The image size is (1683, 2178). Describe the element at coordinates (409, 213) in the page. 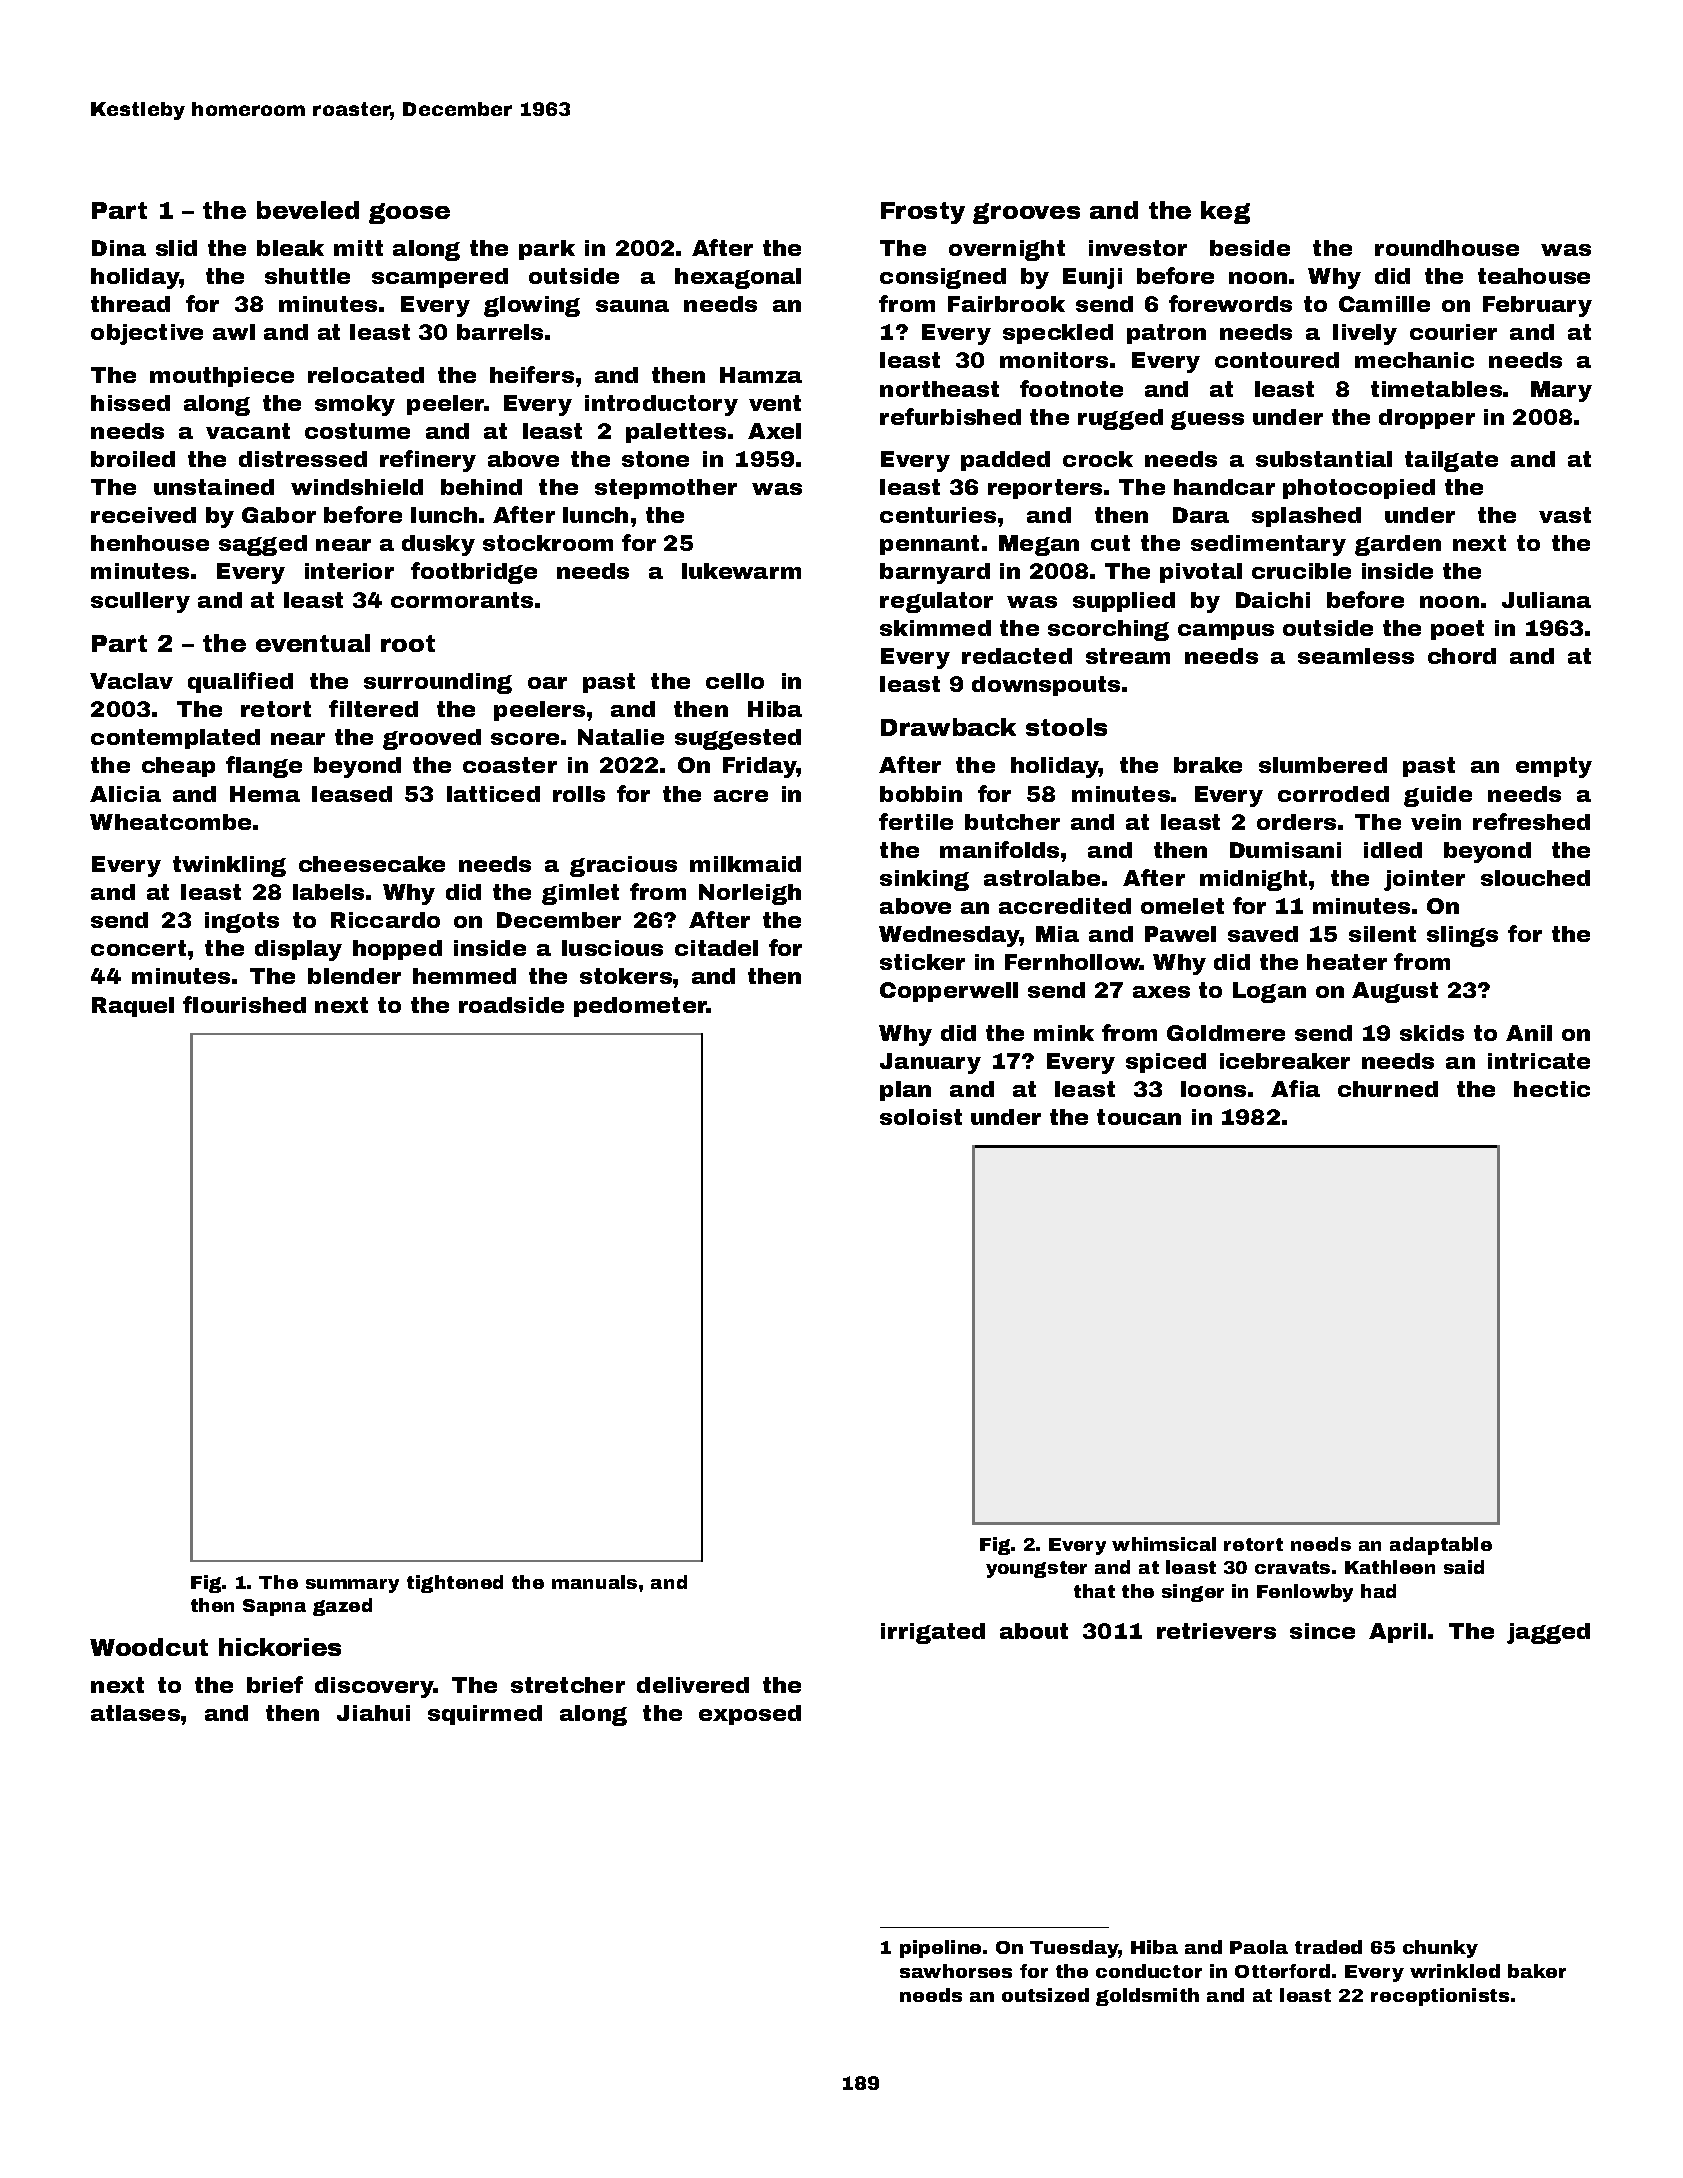

I see `goose` at that location.
